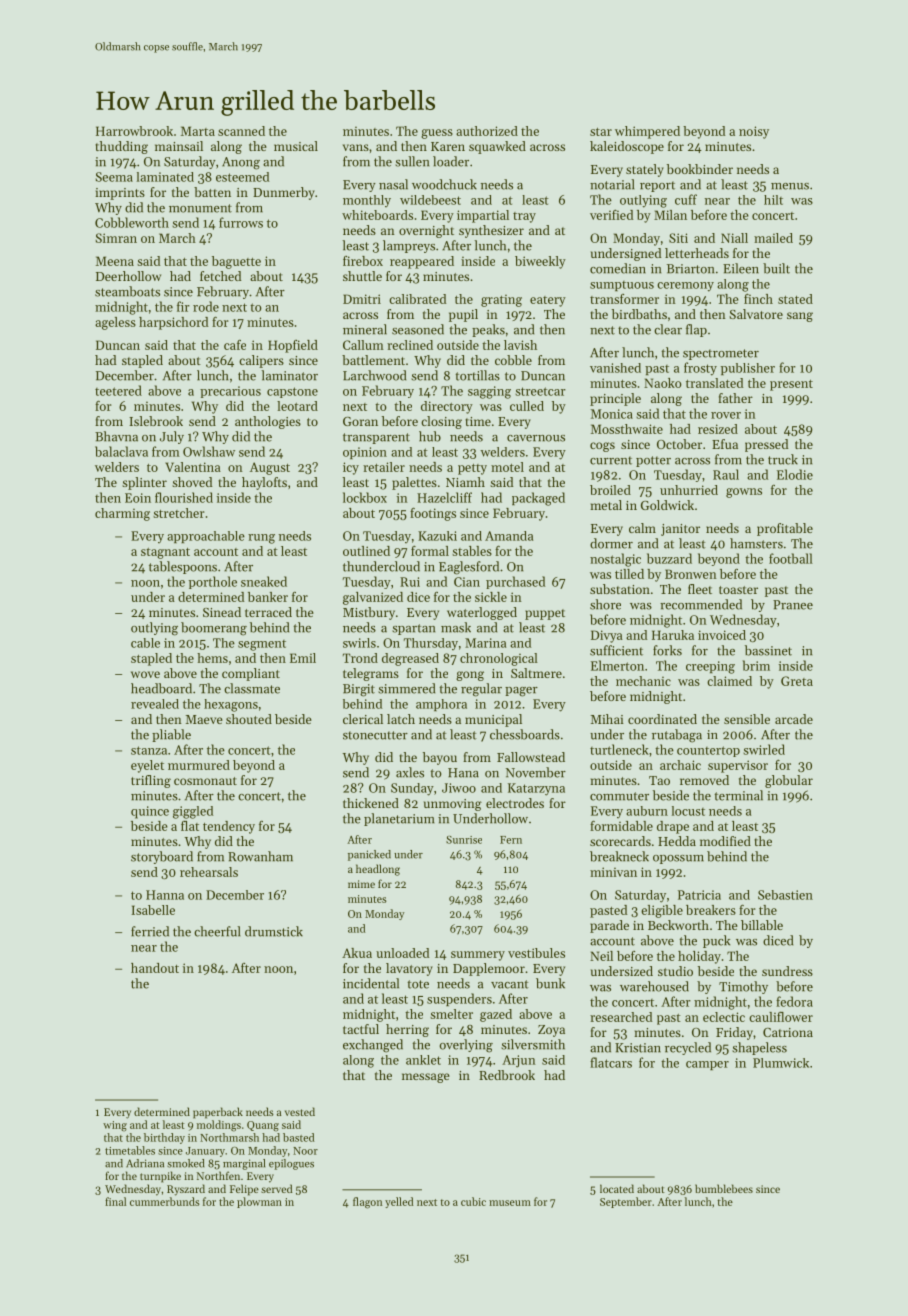 This image has width=908, height=1316. What do you see at coordinates (626, 1202) in the image?
I see `September` at bounding box center [626, 1202].
